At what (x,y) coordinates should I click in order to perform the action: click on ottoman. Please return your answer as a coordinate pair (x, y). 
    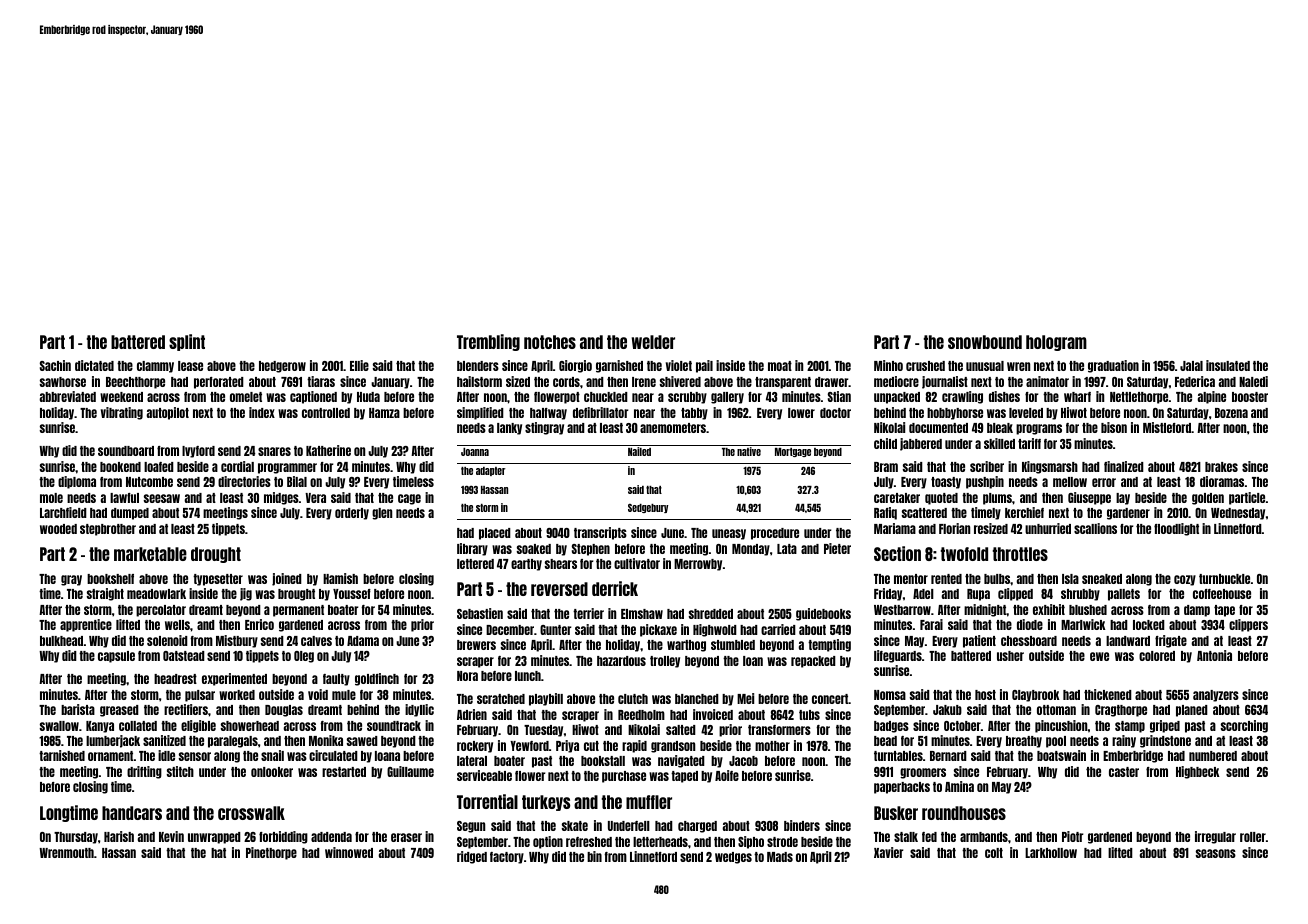
    Looking at the image, I should click on (1056, 710).
